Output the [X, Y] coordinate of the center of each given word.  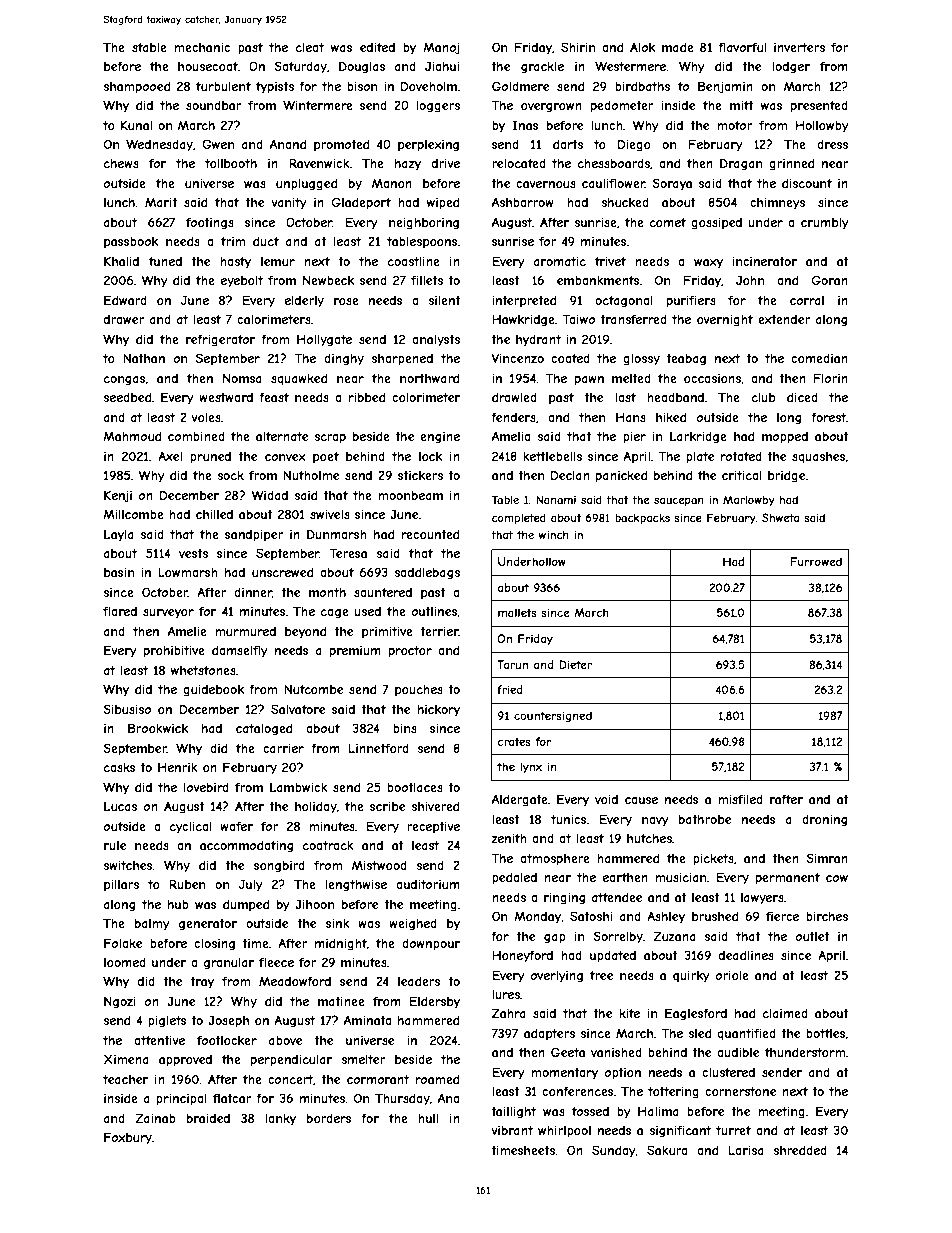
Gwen [218, 144]
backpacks [642, 519]
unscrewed [282, 572]
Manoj [441, 48]
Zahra [509, 1013]
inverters [799, 47]
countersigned [553, 716]
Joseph [228, 1021]
